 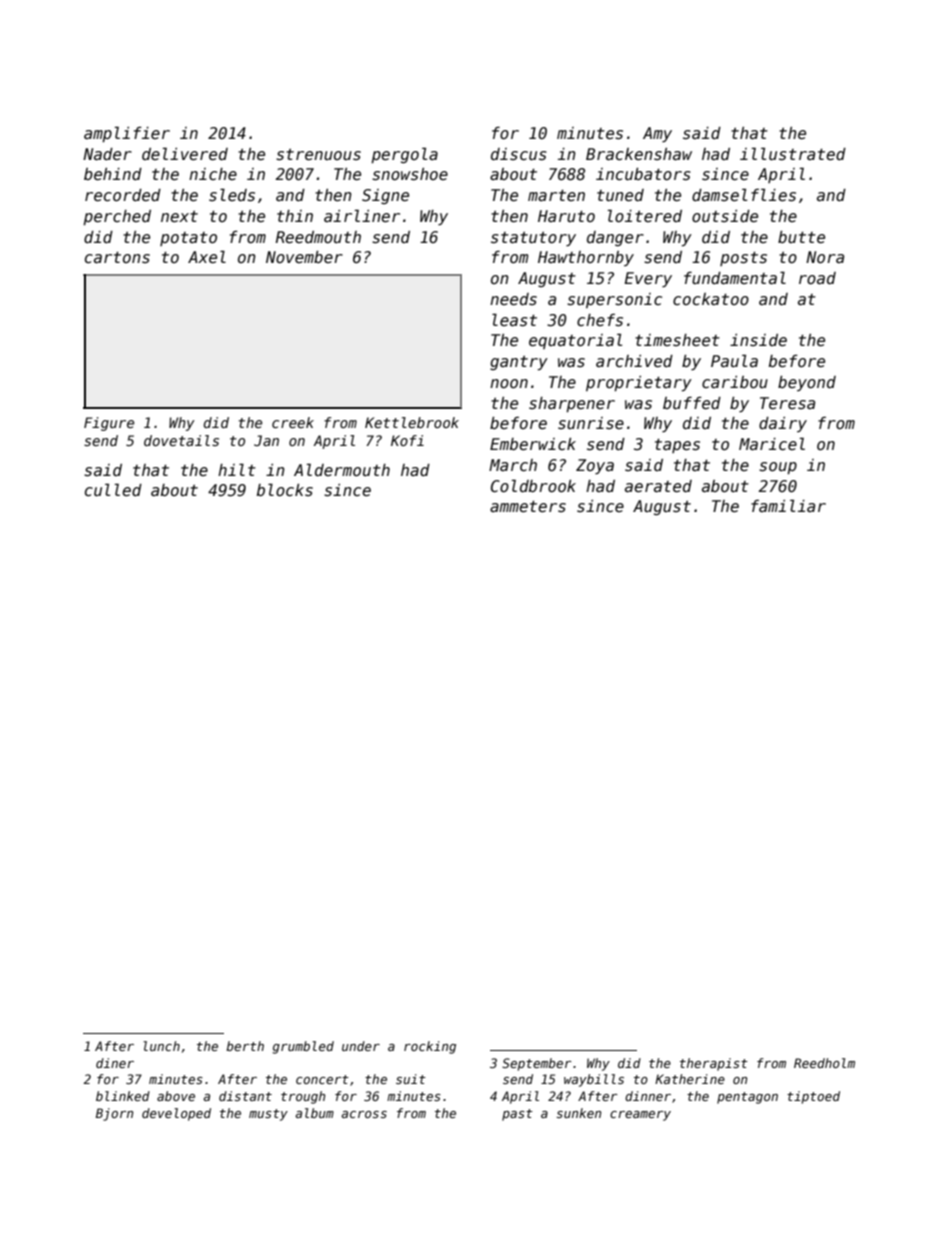 I want to click on cartons, so click(x=117, y=257).
